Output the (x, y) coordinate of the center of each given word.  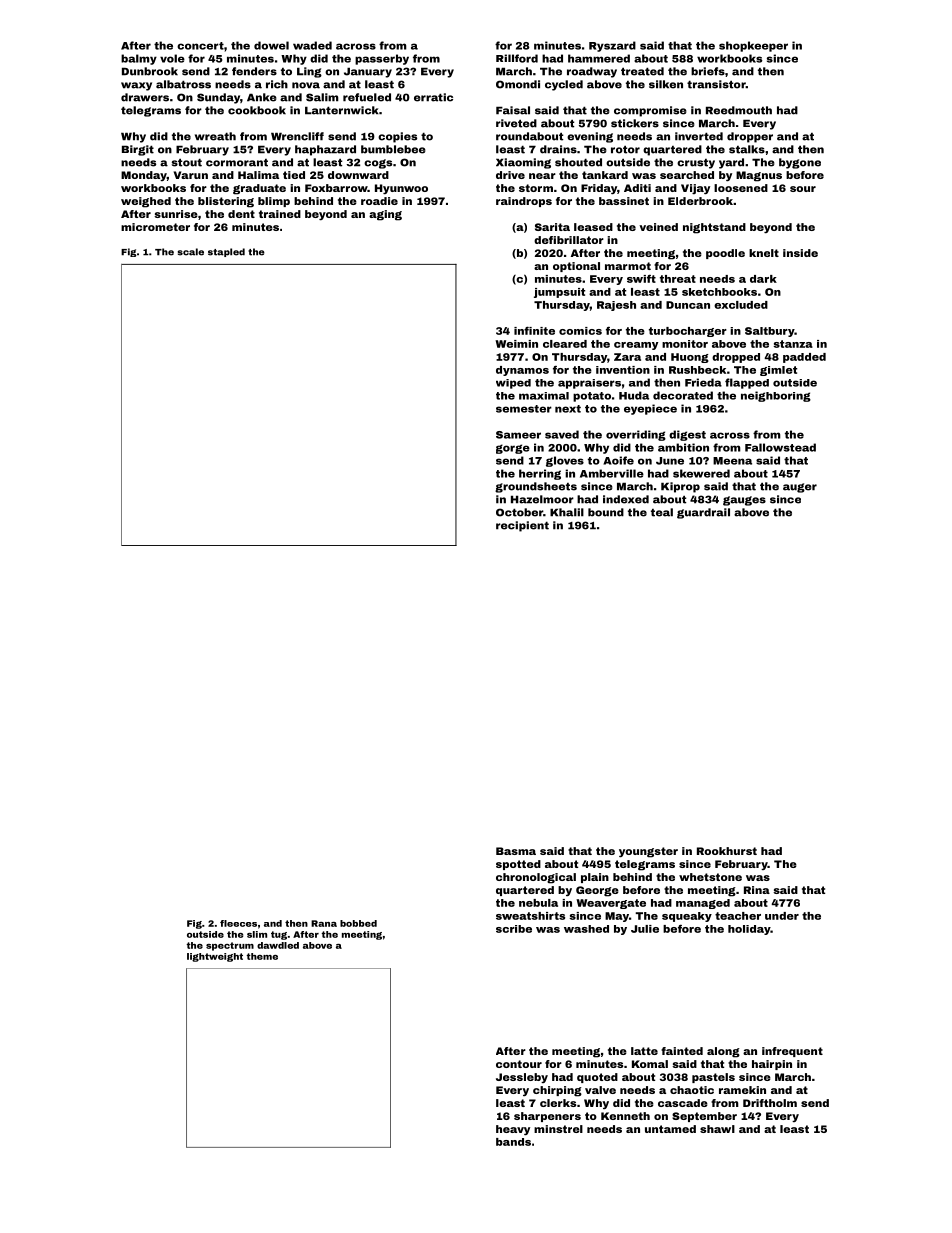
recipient (522, 526)
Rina (757, 890)
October (519, 512)
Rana (324, 923)
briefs (708, 71)
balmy (139, 59)
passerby (382, 59)
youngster (648, 852)
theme (262, 956)
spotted (518, 865)
